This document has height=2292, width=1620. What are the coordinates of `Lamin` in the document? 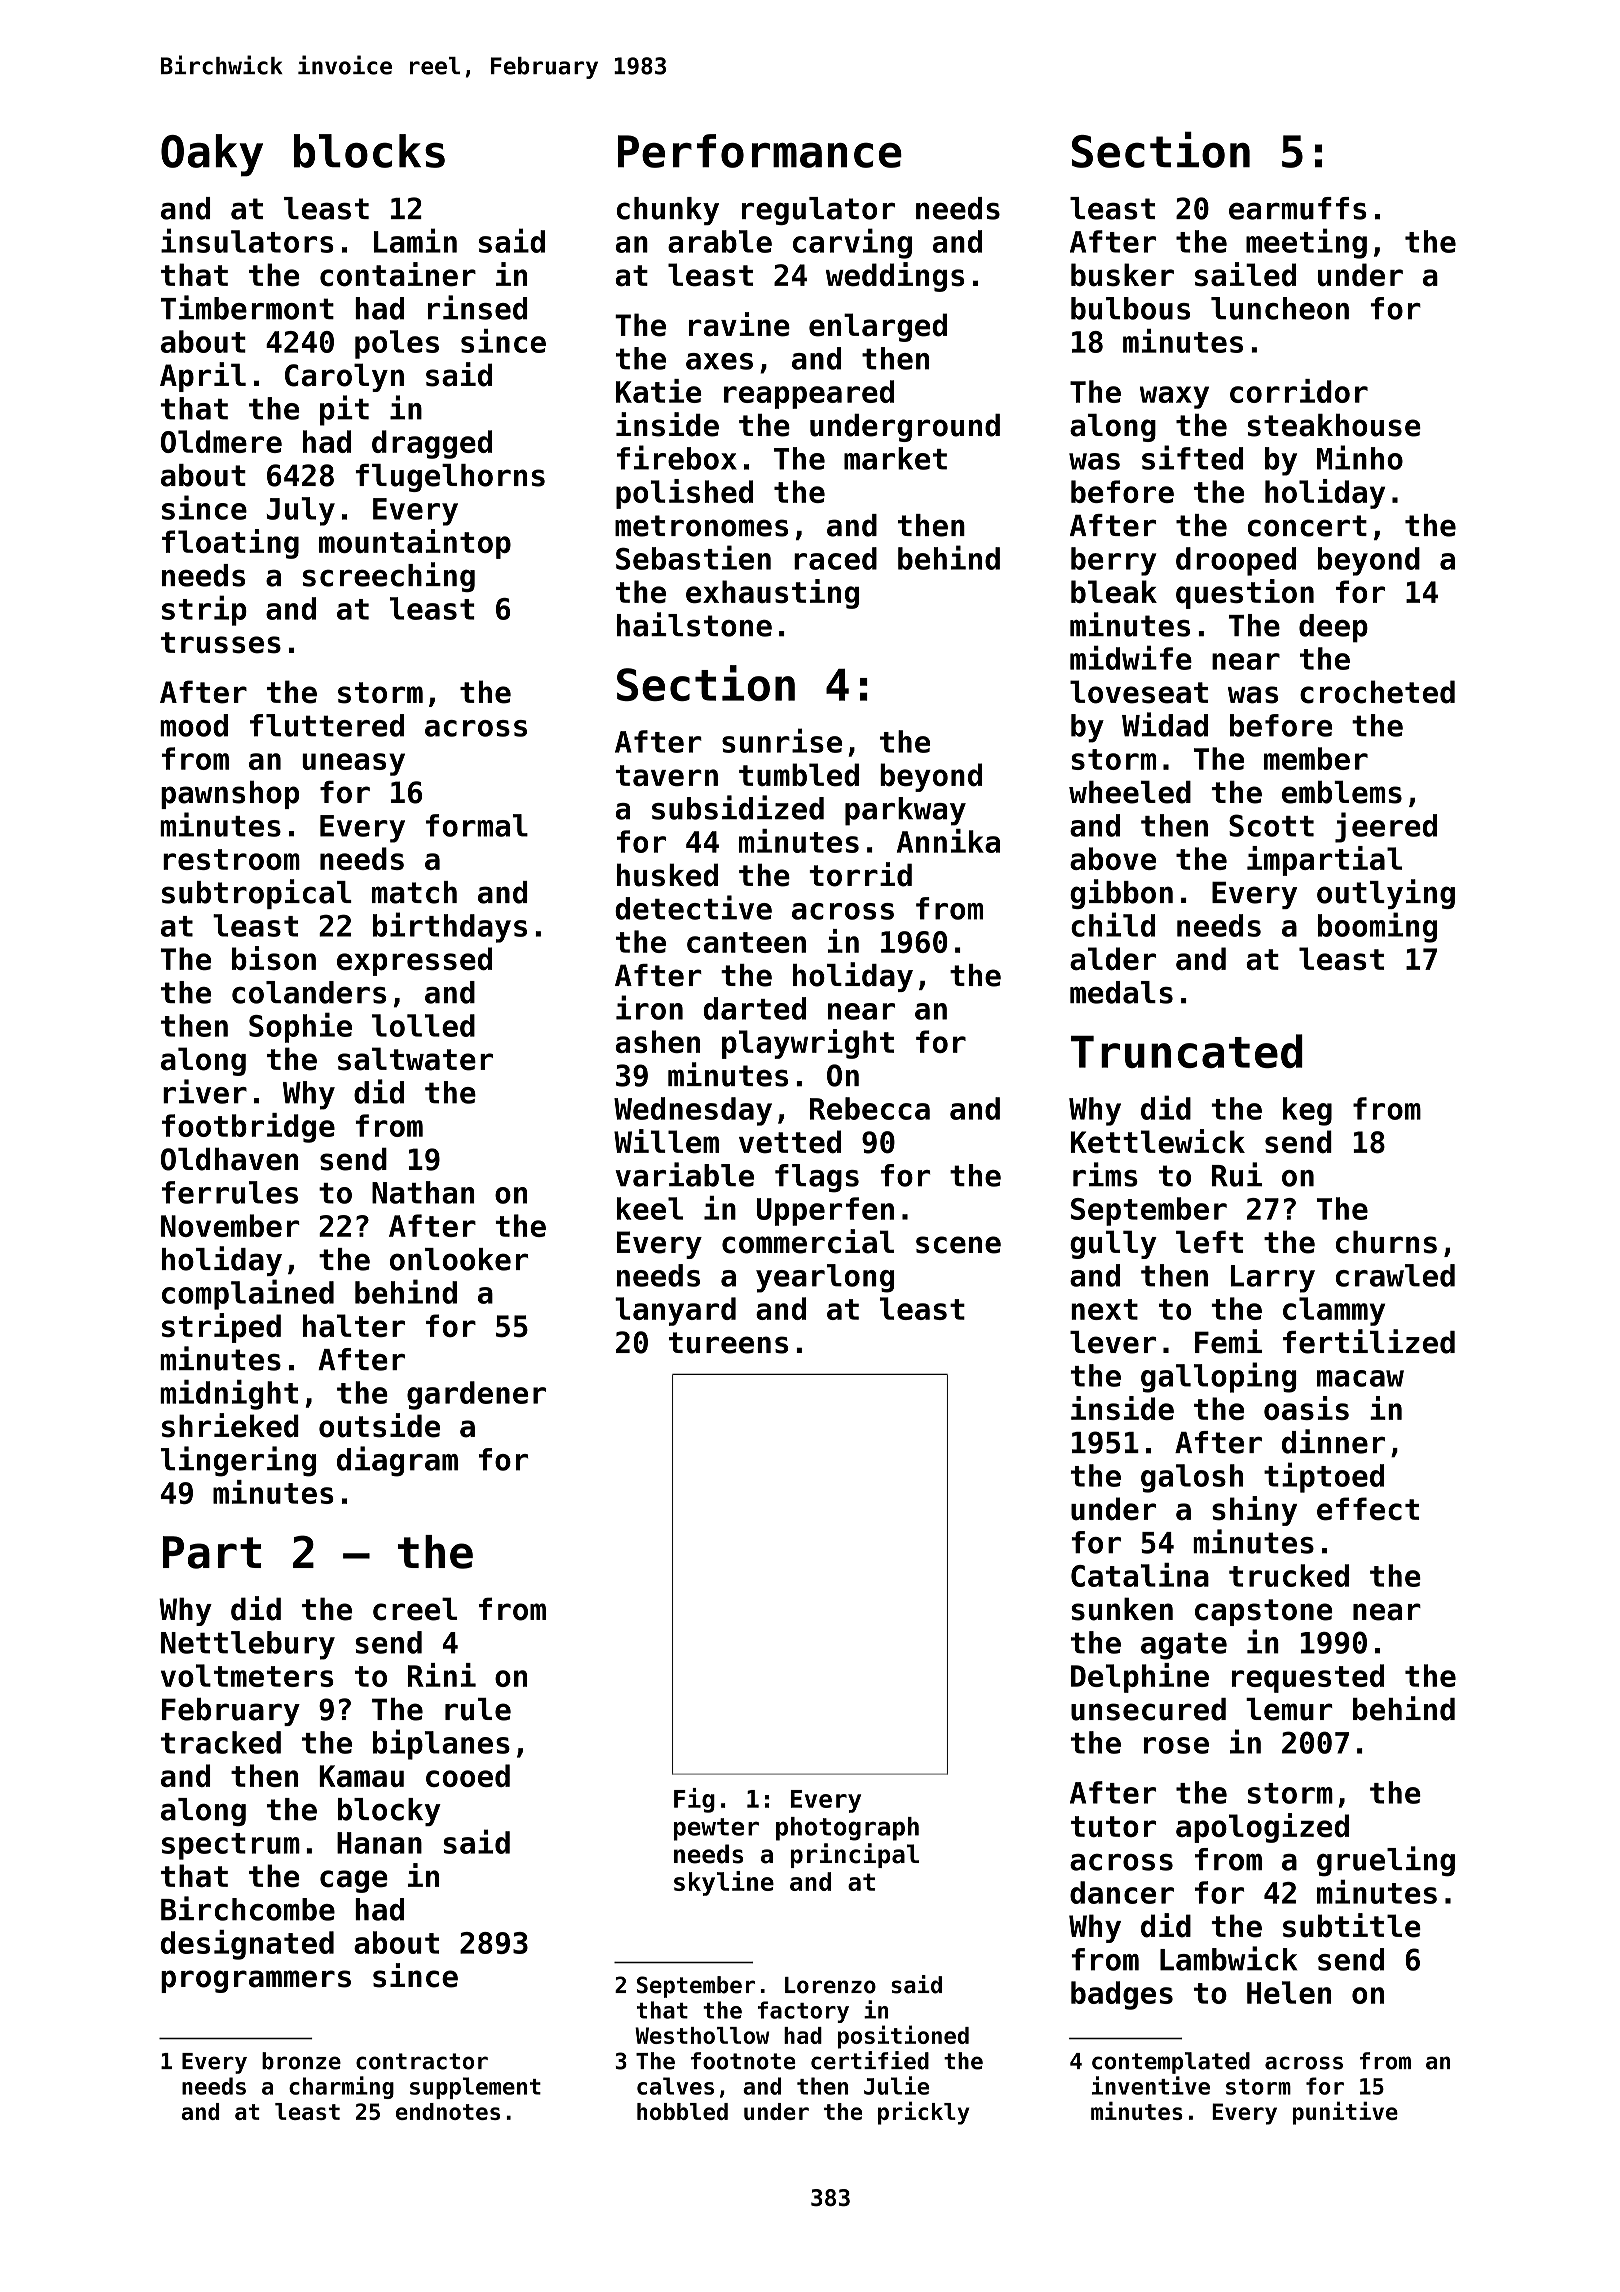 It's located at (415, 240).
